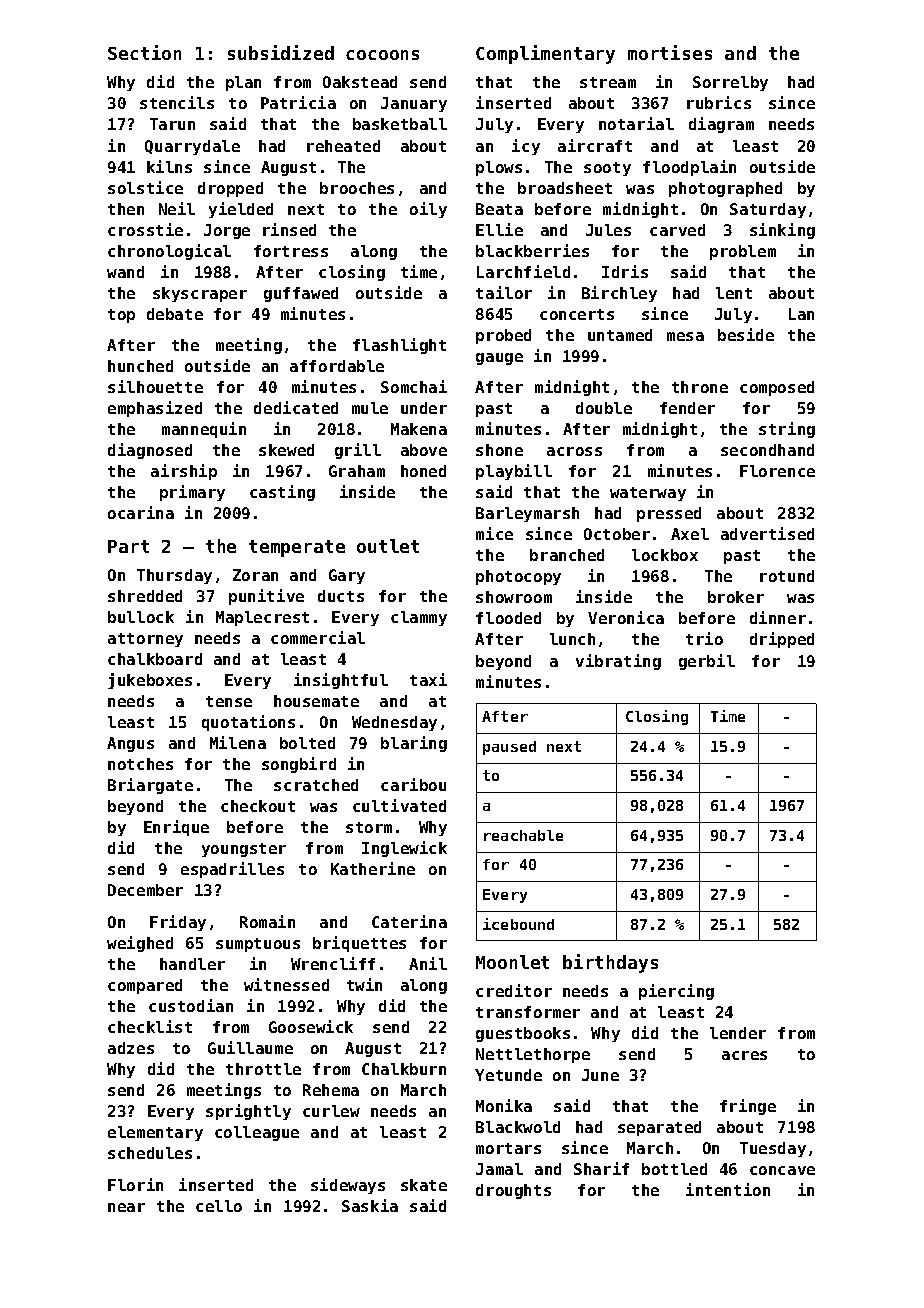 This screenshot has height=1308, width=924. I want to click on Graham, so click(357, 471).
